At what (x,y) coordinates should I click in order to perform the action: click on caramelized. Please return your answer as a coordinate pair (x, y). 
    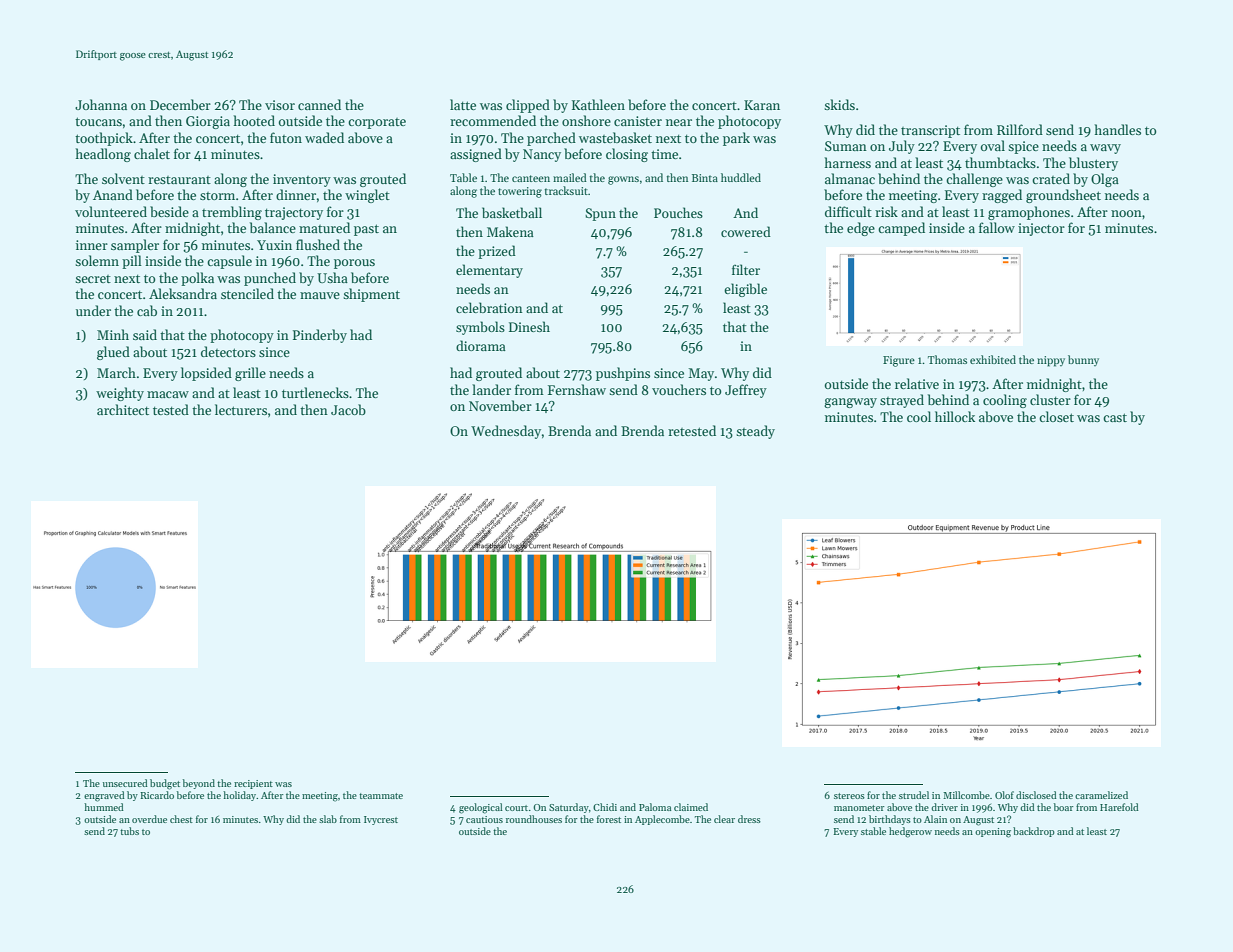
    Looking at the image, I should click on (1101, 795).
